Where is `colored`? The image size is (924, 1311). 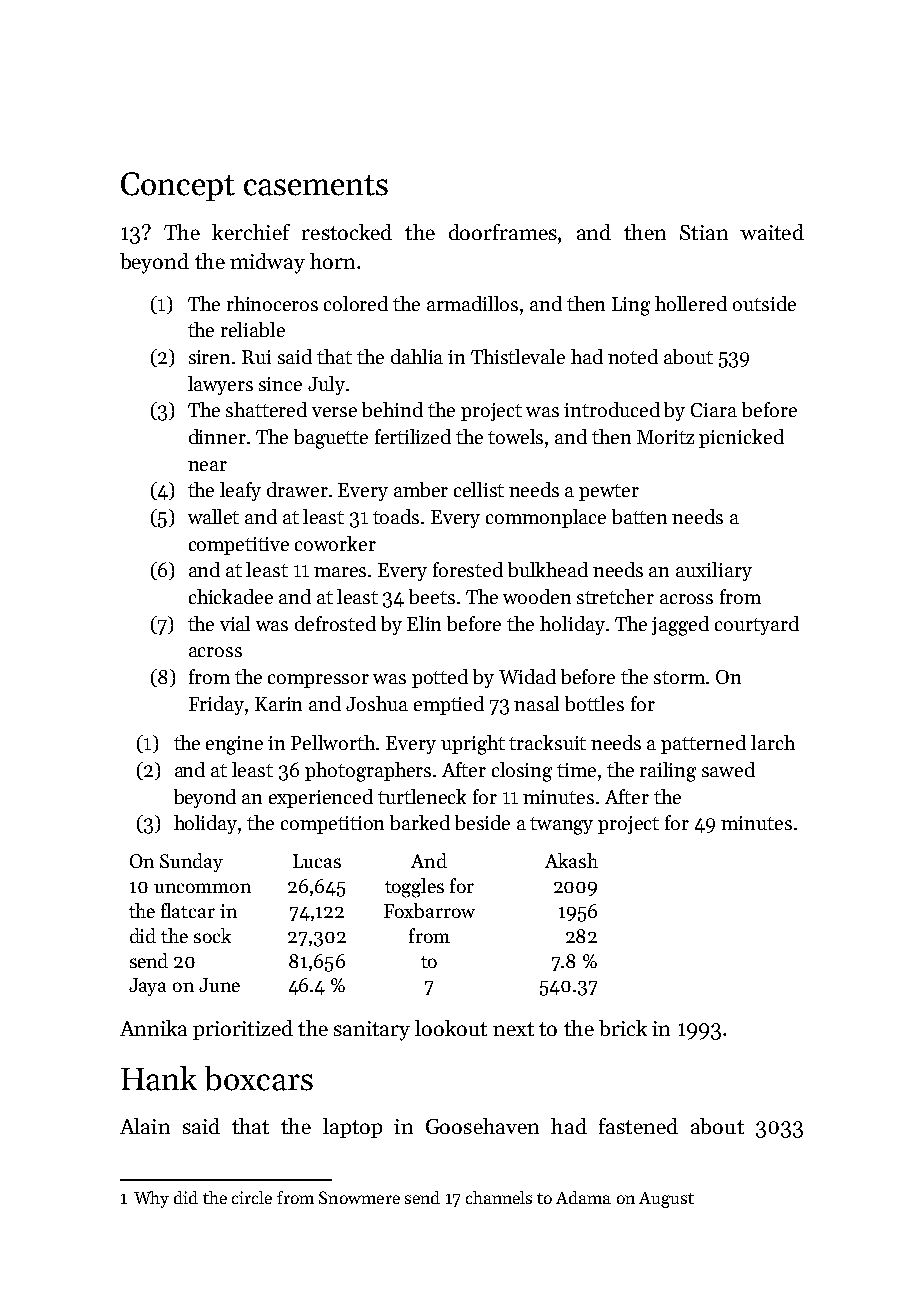
colored is located at coordinates (356, 303).
